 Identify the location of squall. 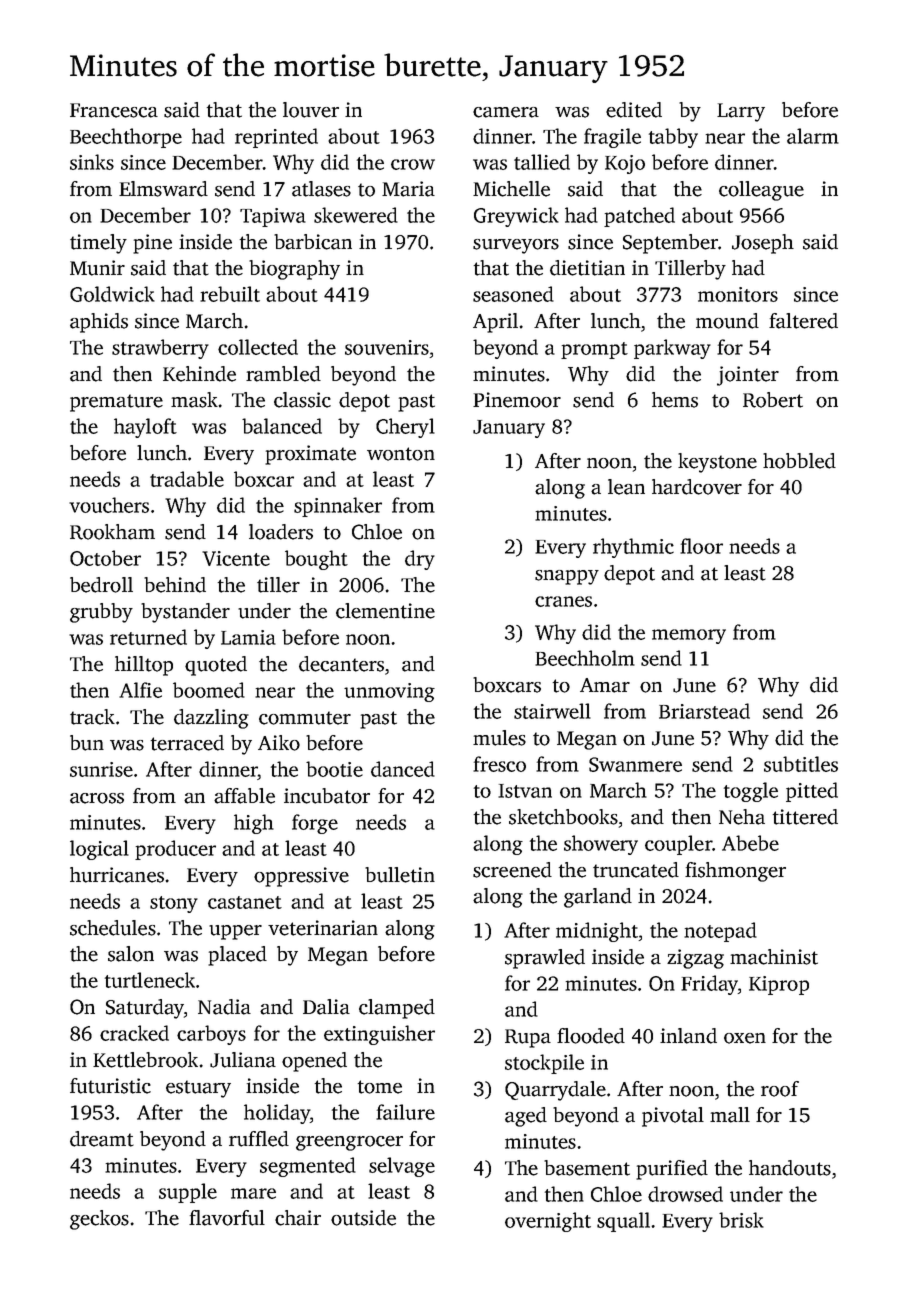
(623, 1222).
